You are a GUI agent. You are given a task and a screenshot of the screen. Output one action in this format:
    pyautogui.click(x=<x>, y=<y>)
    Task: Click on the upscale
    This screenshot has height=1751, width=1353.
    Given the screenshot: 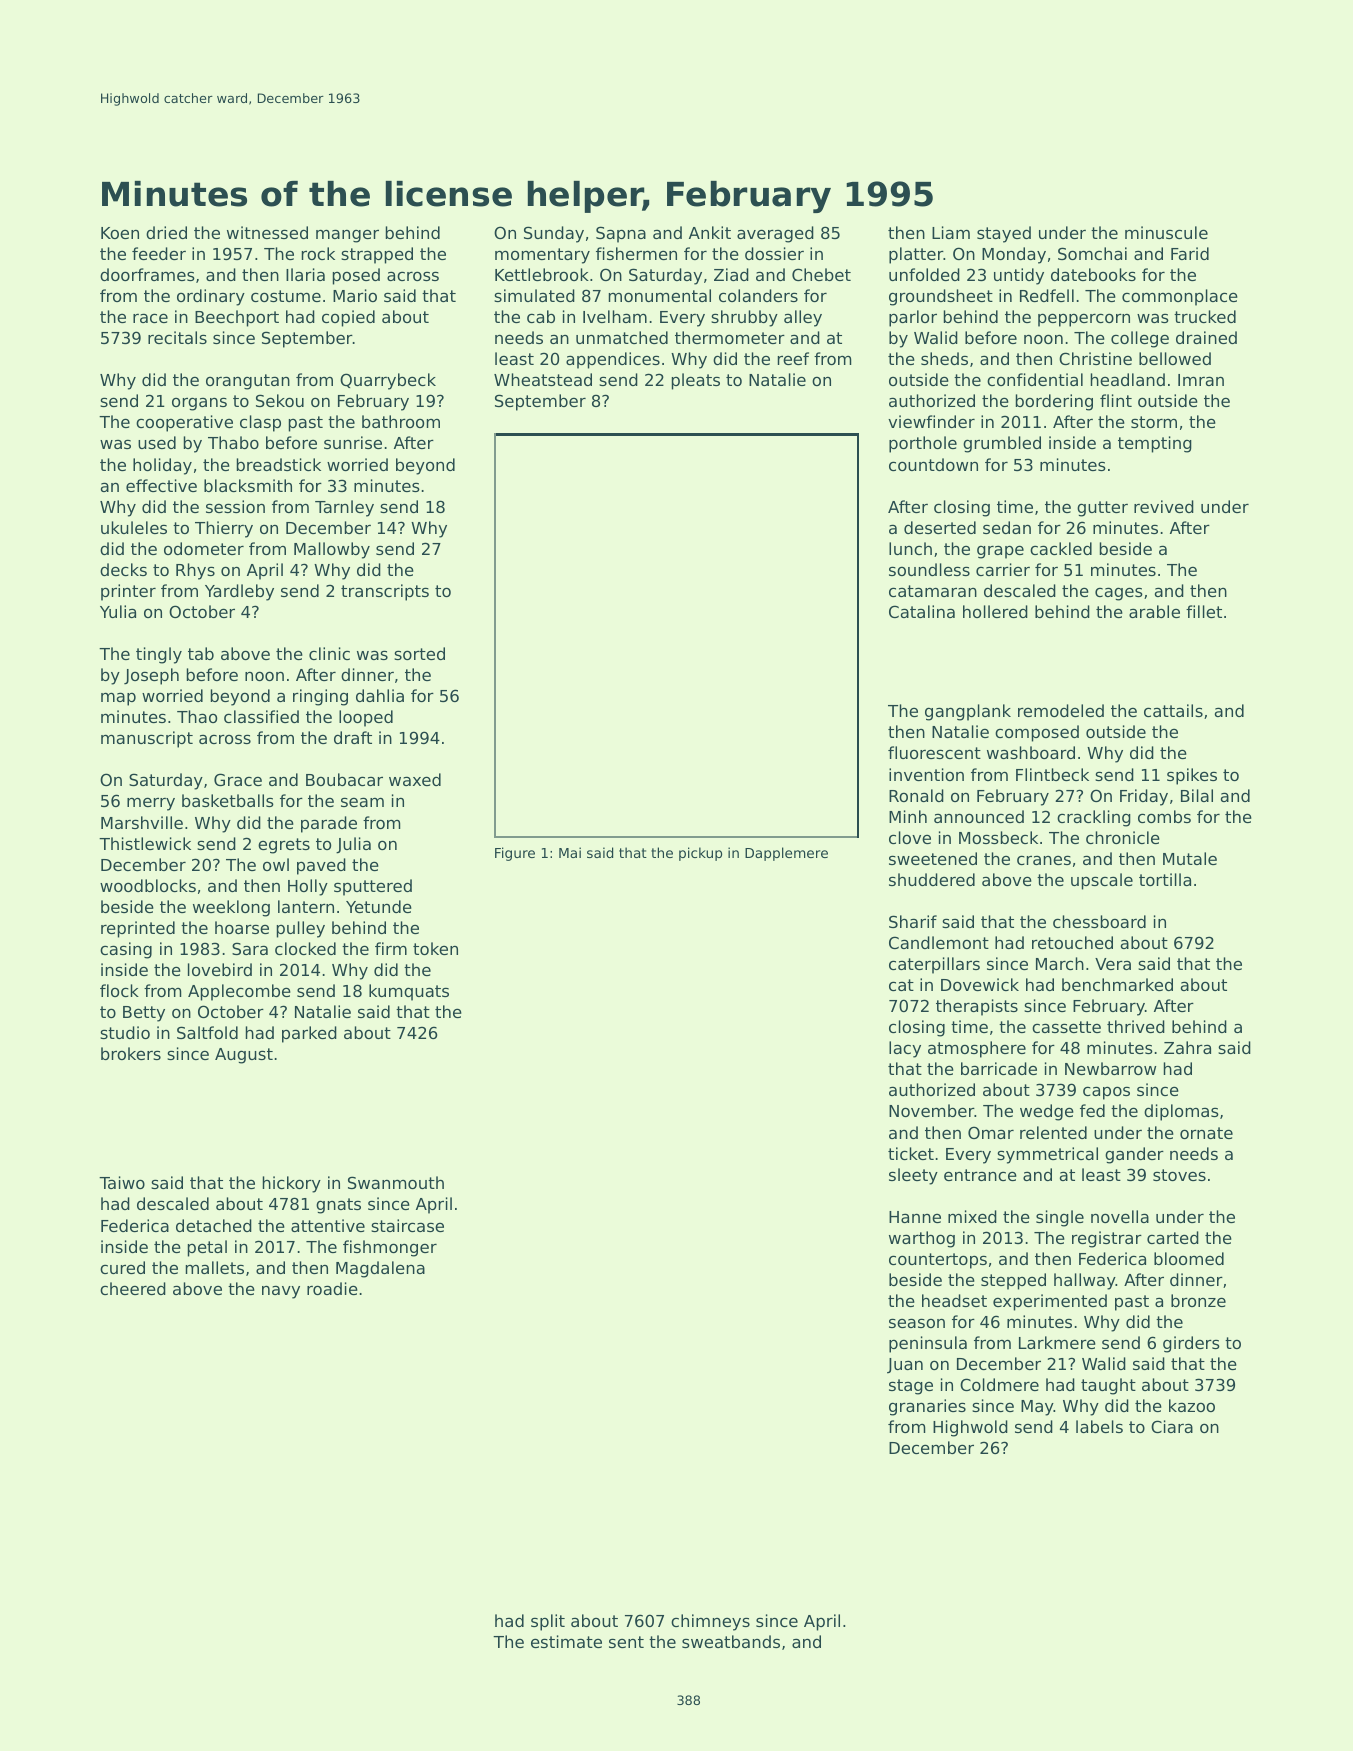 What is the action you would take?
    pyautogui.click(x=1102, y=881)
